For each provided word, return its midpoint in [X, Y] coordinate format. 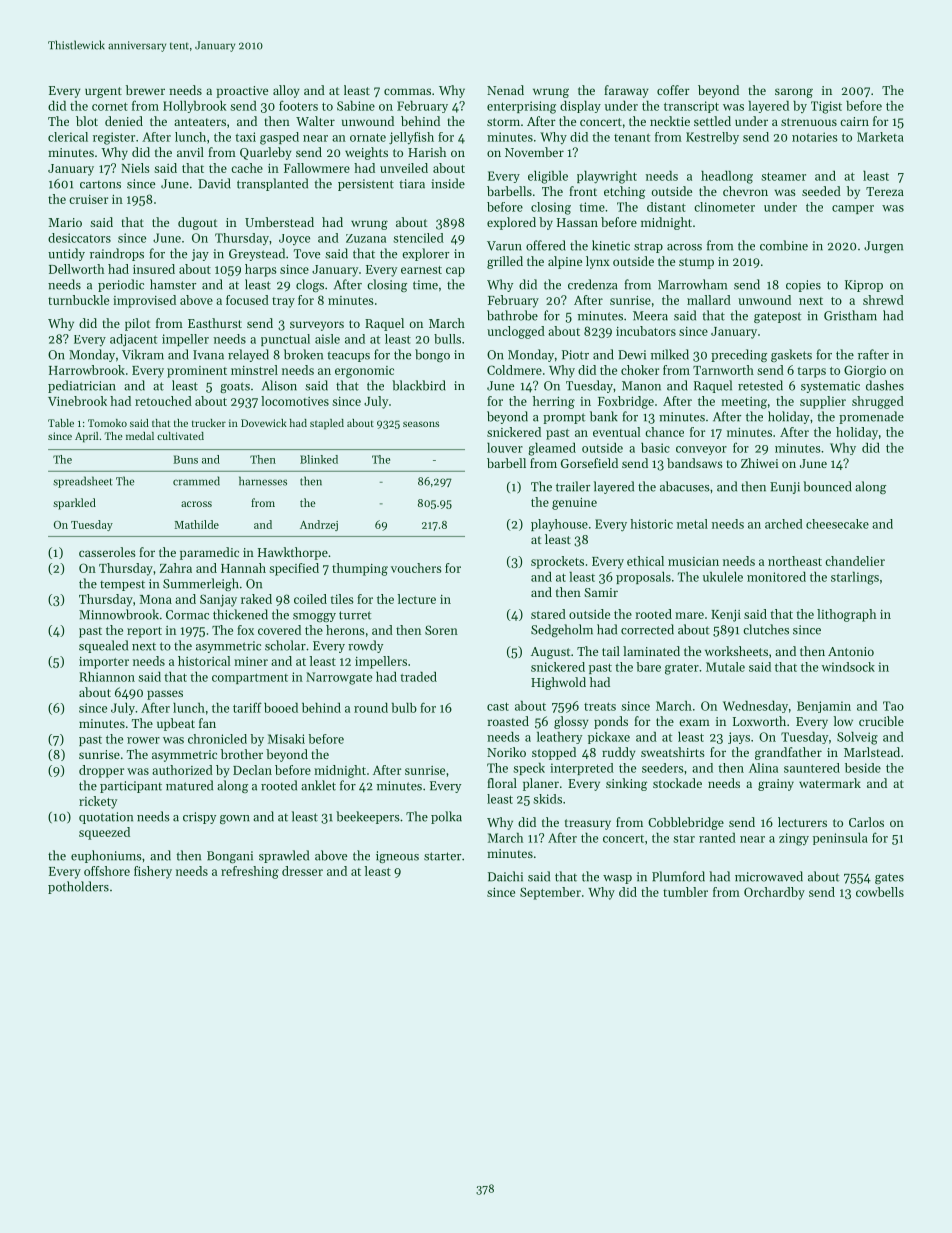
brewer [145, 90]
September [550, 893]
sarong [794, 93]
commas [407, 91]
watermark [830, 783]
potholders [78, 887]
